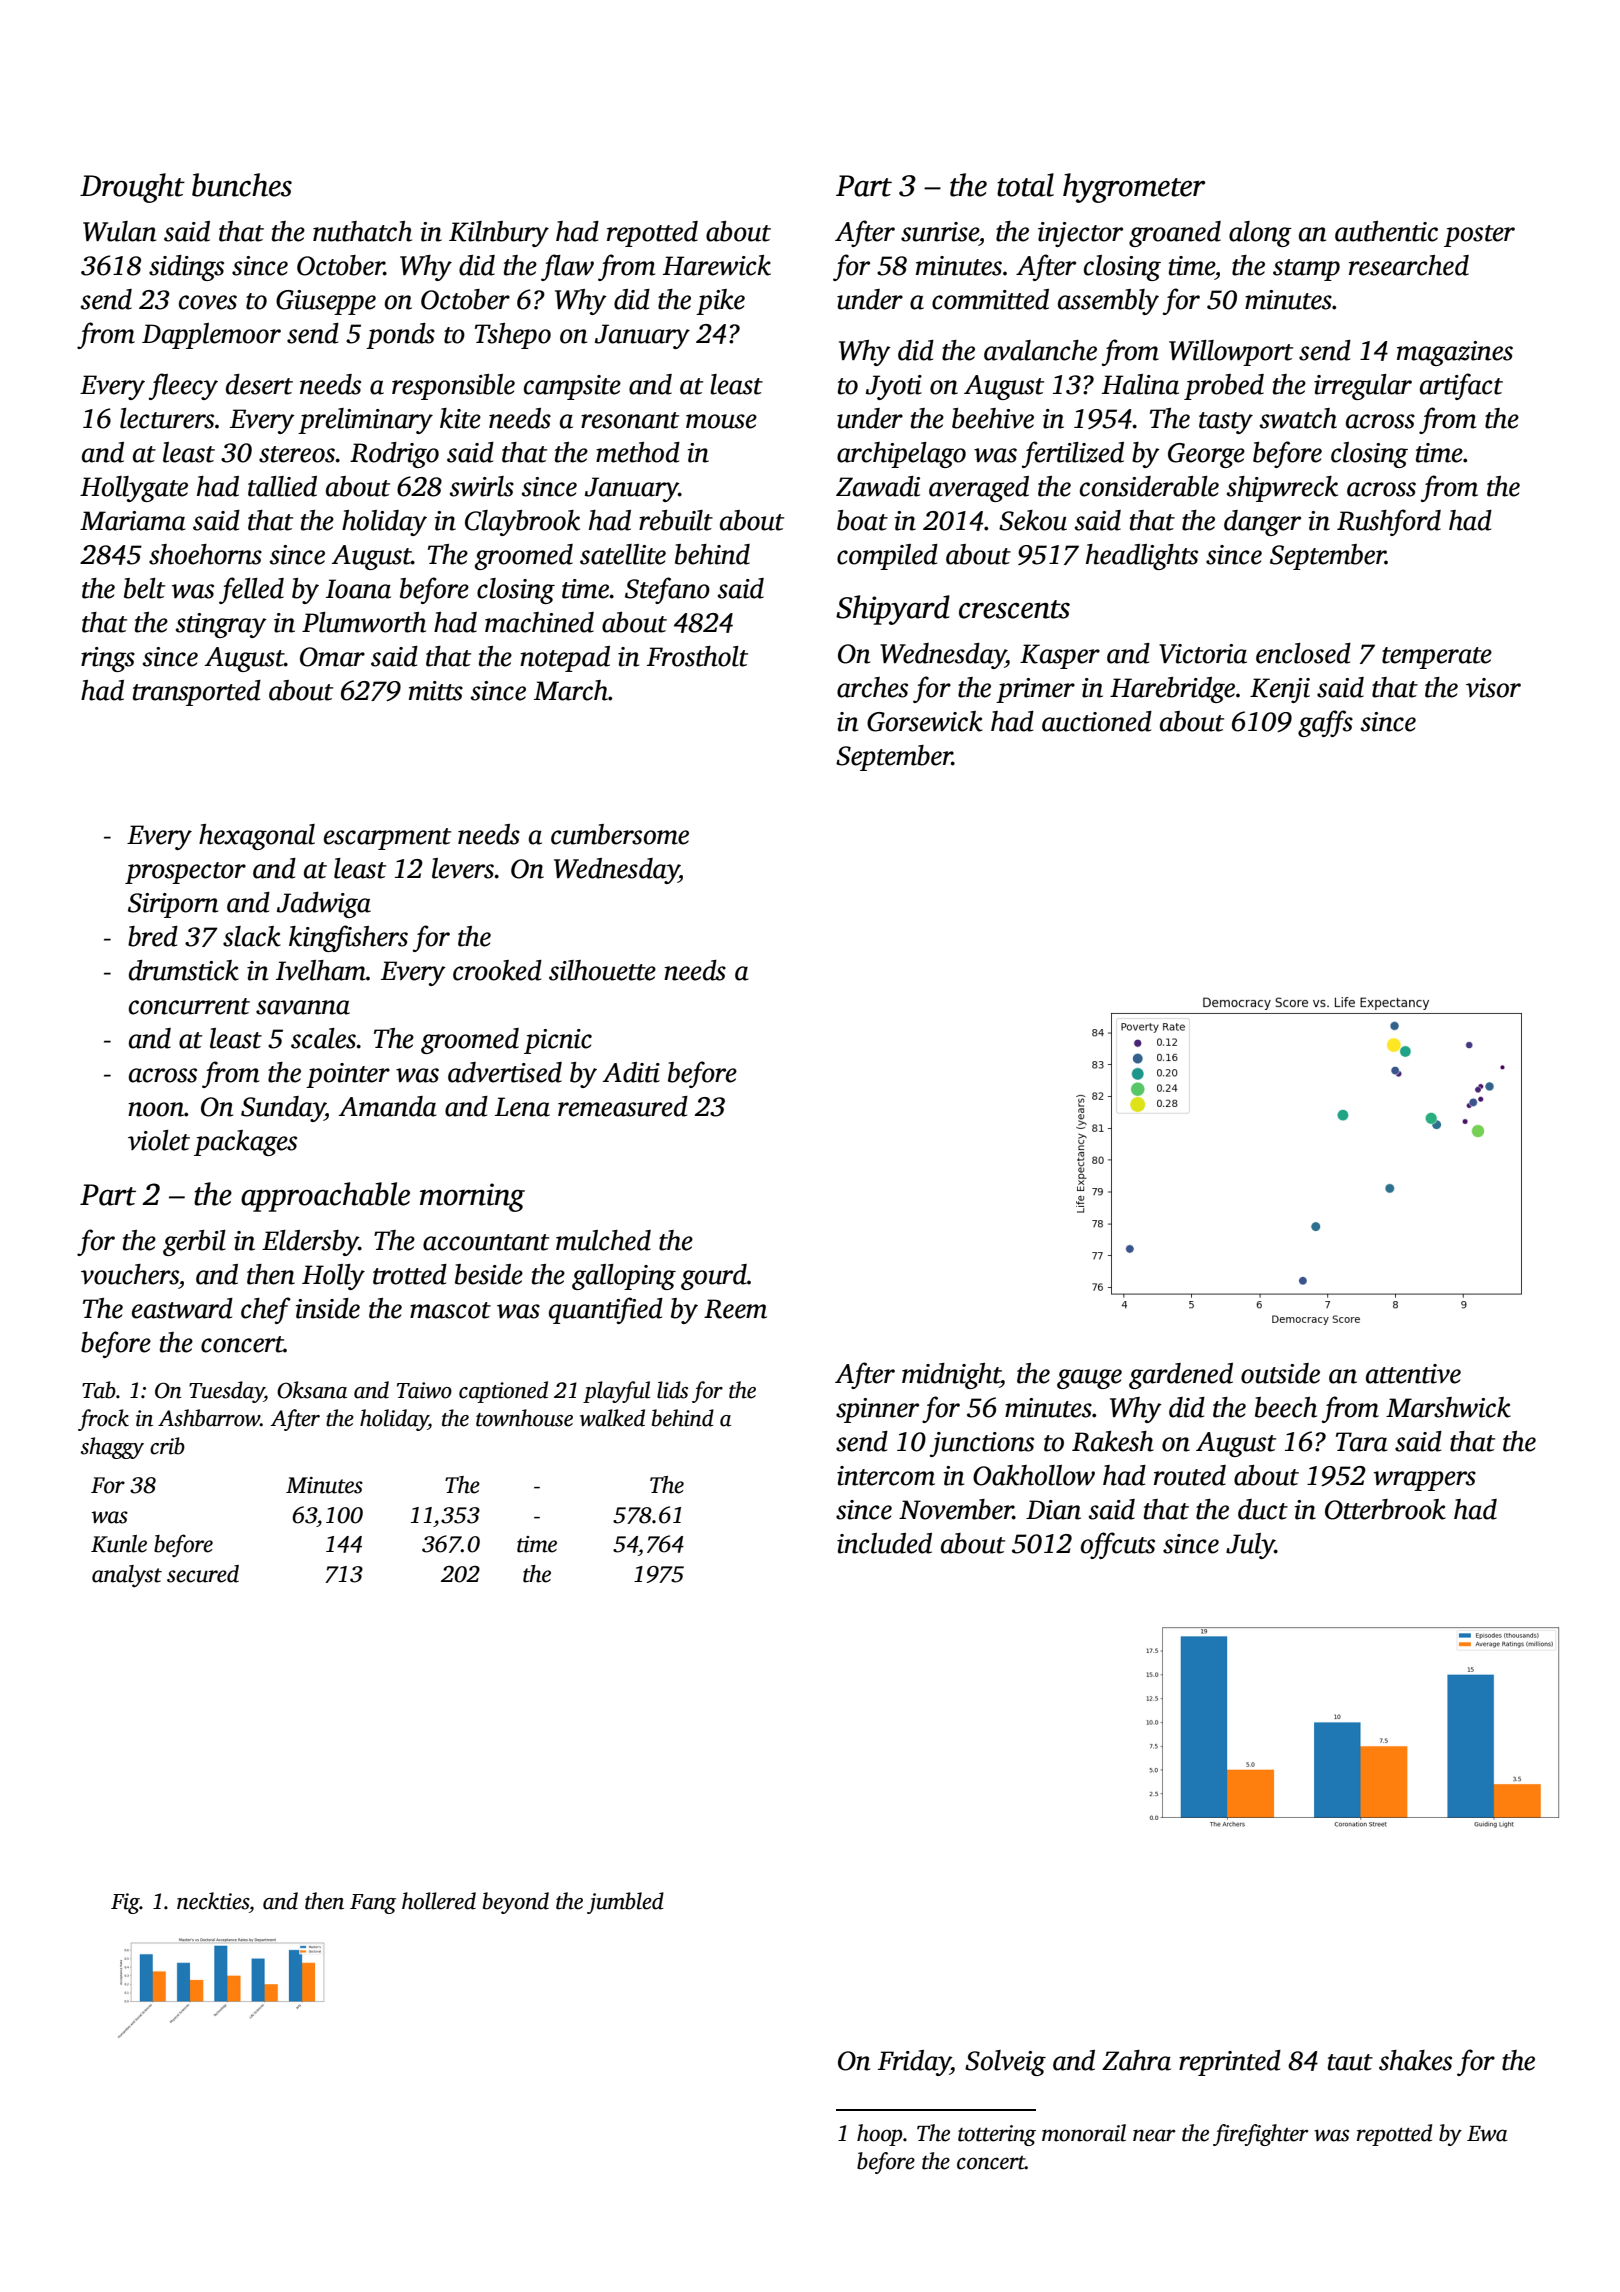  What do you see at coordinates (1025, 185) in the screenshot?
I see `total` at bounding box center [1025, 185].
